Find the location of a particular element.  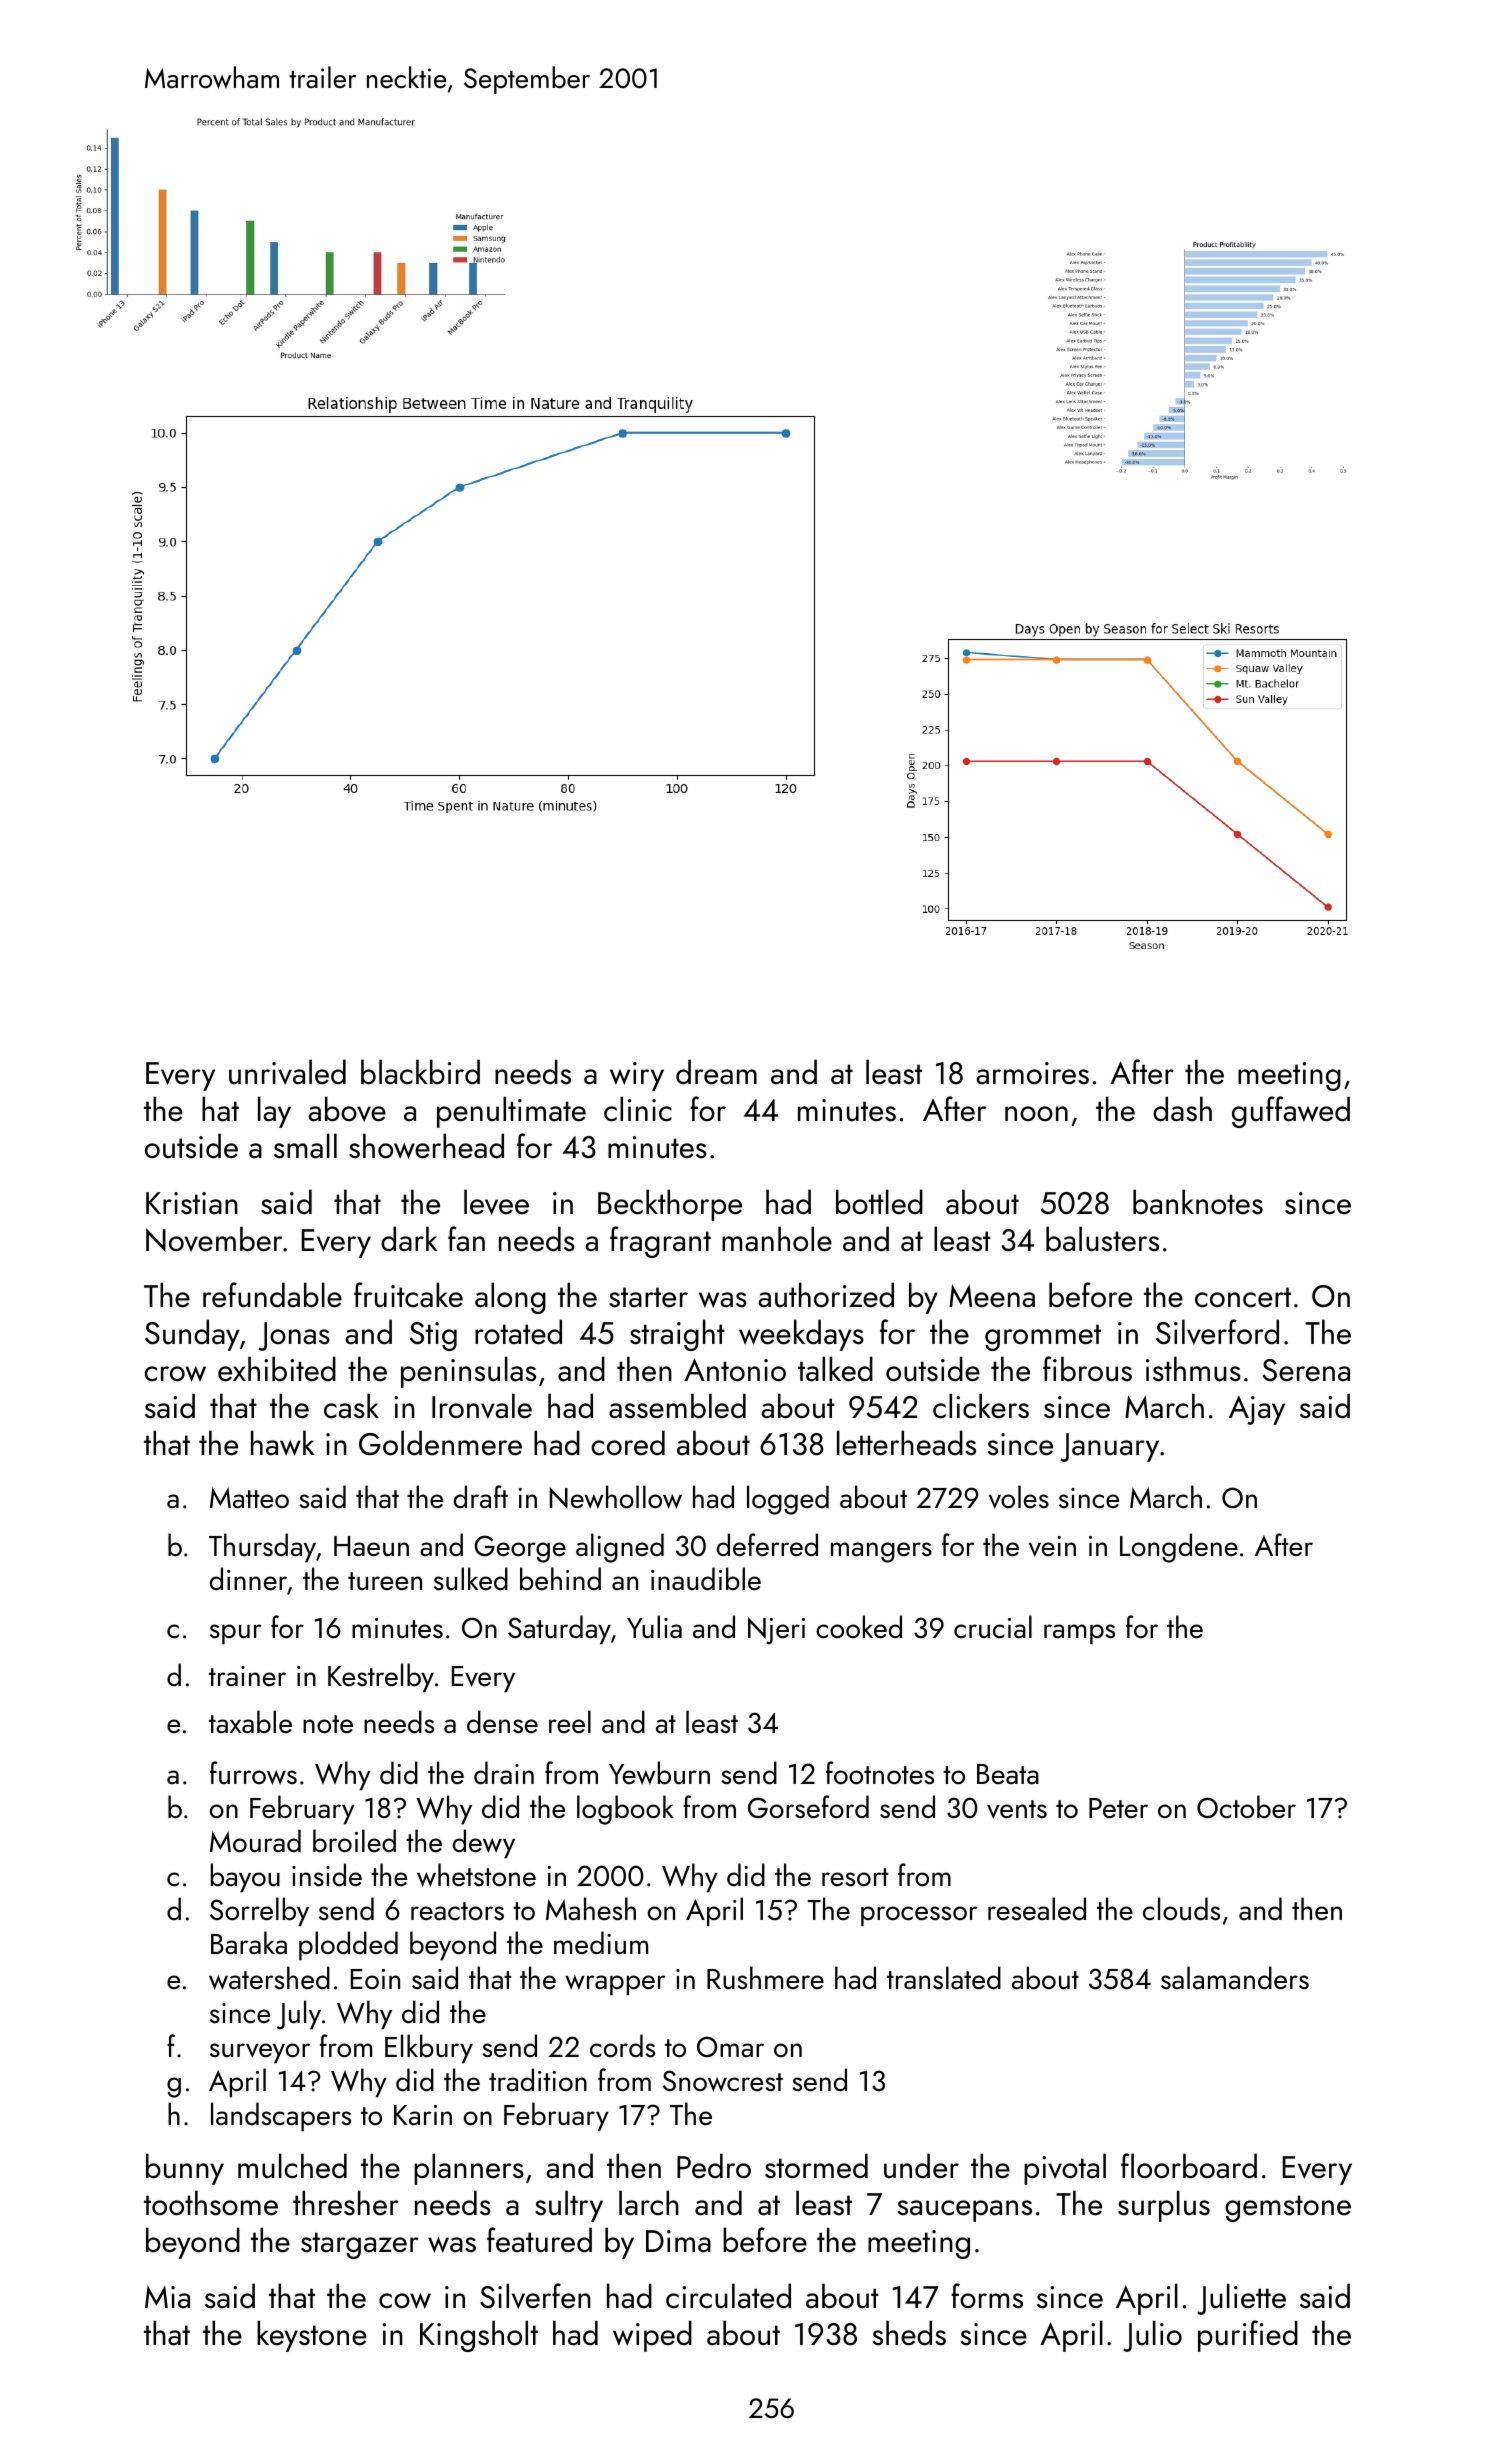

surveyor is located at coordinates (260, 2053).
